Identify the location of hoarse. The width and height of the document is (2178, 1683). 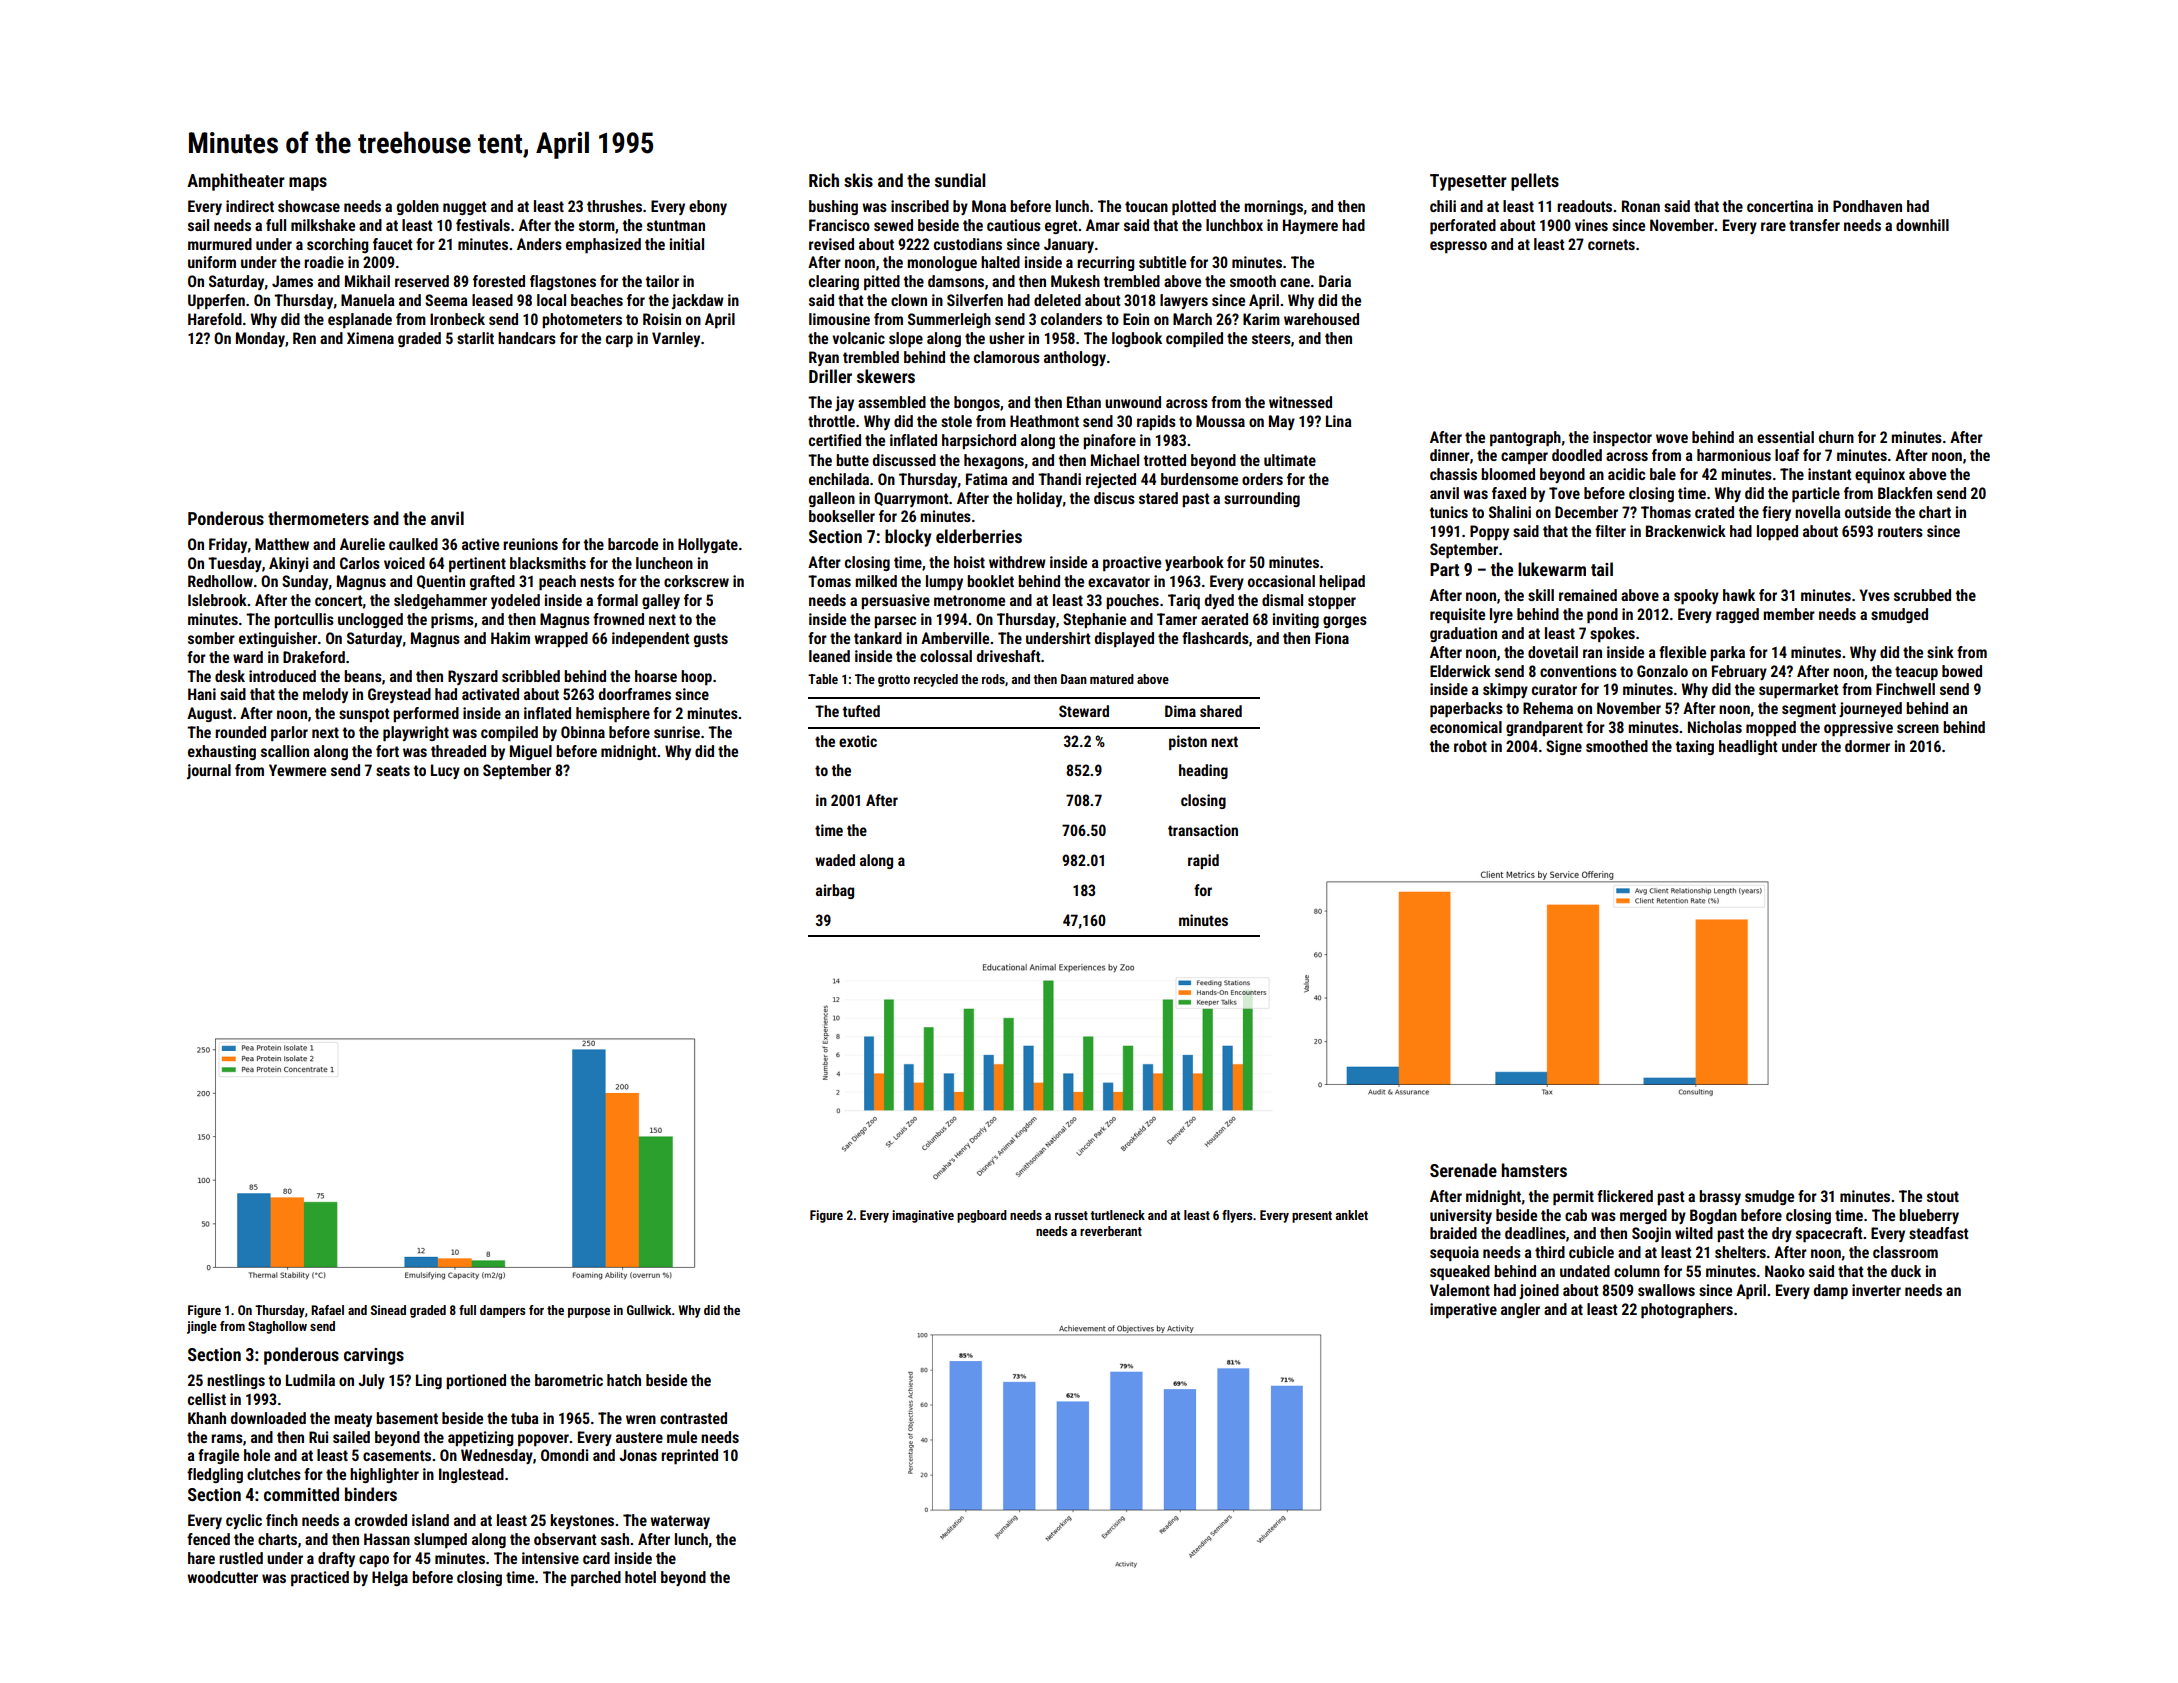
(656, 676).
